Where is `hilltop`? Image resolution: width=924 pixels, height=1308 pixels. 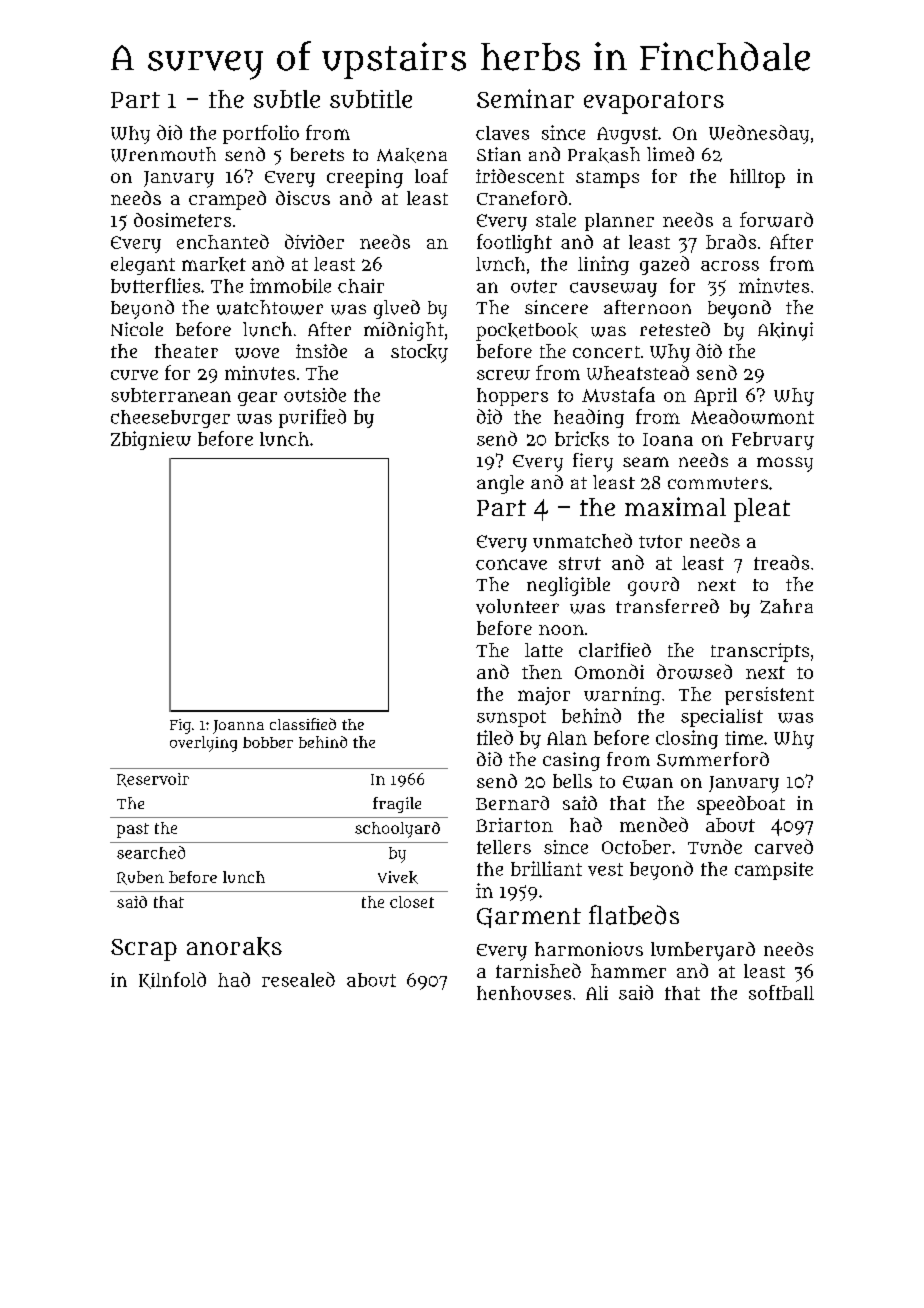 hilltop is located at coordinates (757, 178).
